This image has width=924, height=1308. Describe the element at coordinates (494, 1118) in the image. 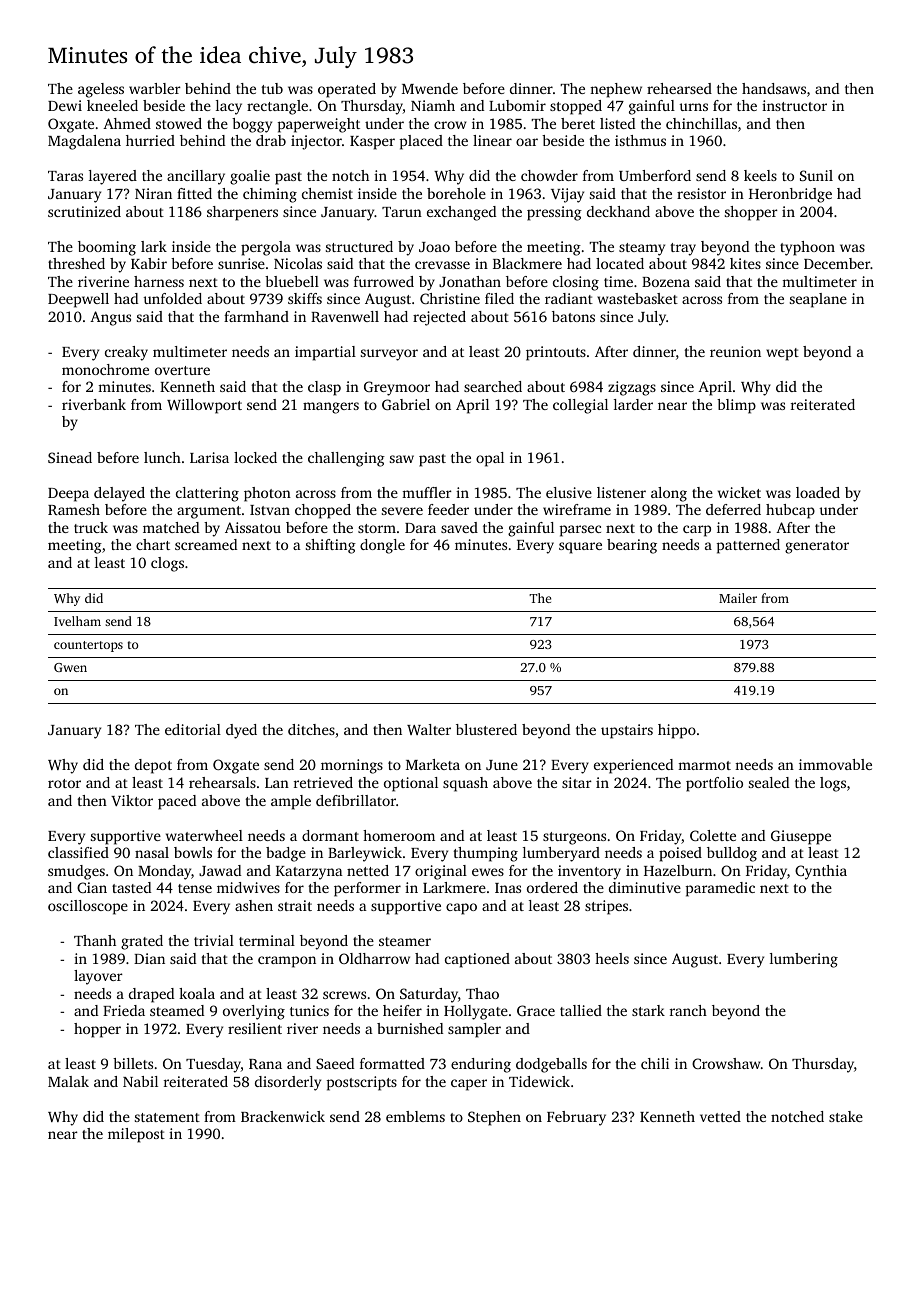

I see `Stephen` at that location.
